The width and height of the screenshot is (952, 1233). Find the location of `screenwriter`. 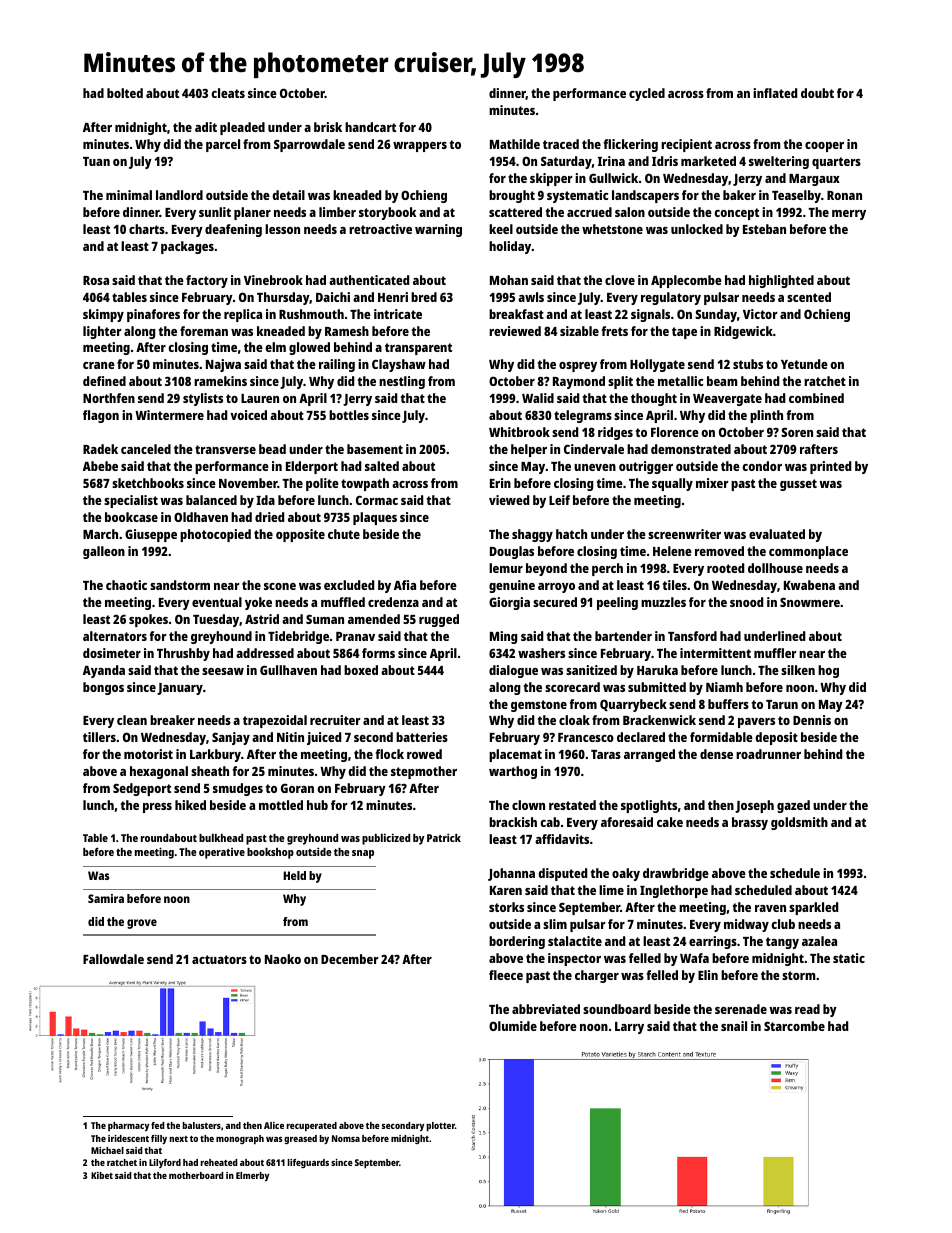

screenwriter is located at coordinates (684, 534).
